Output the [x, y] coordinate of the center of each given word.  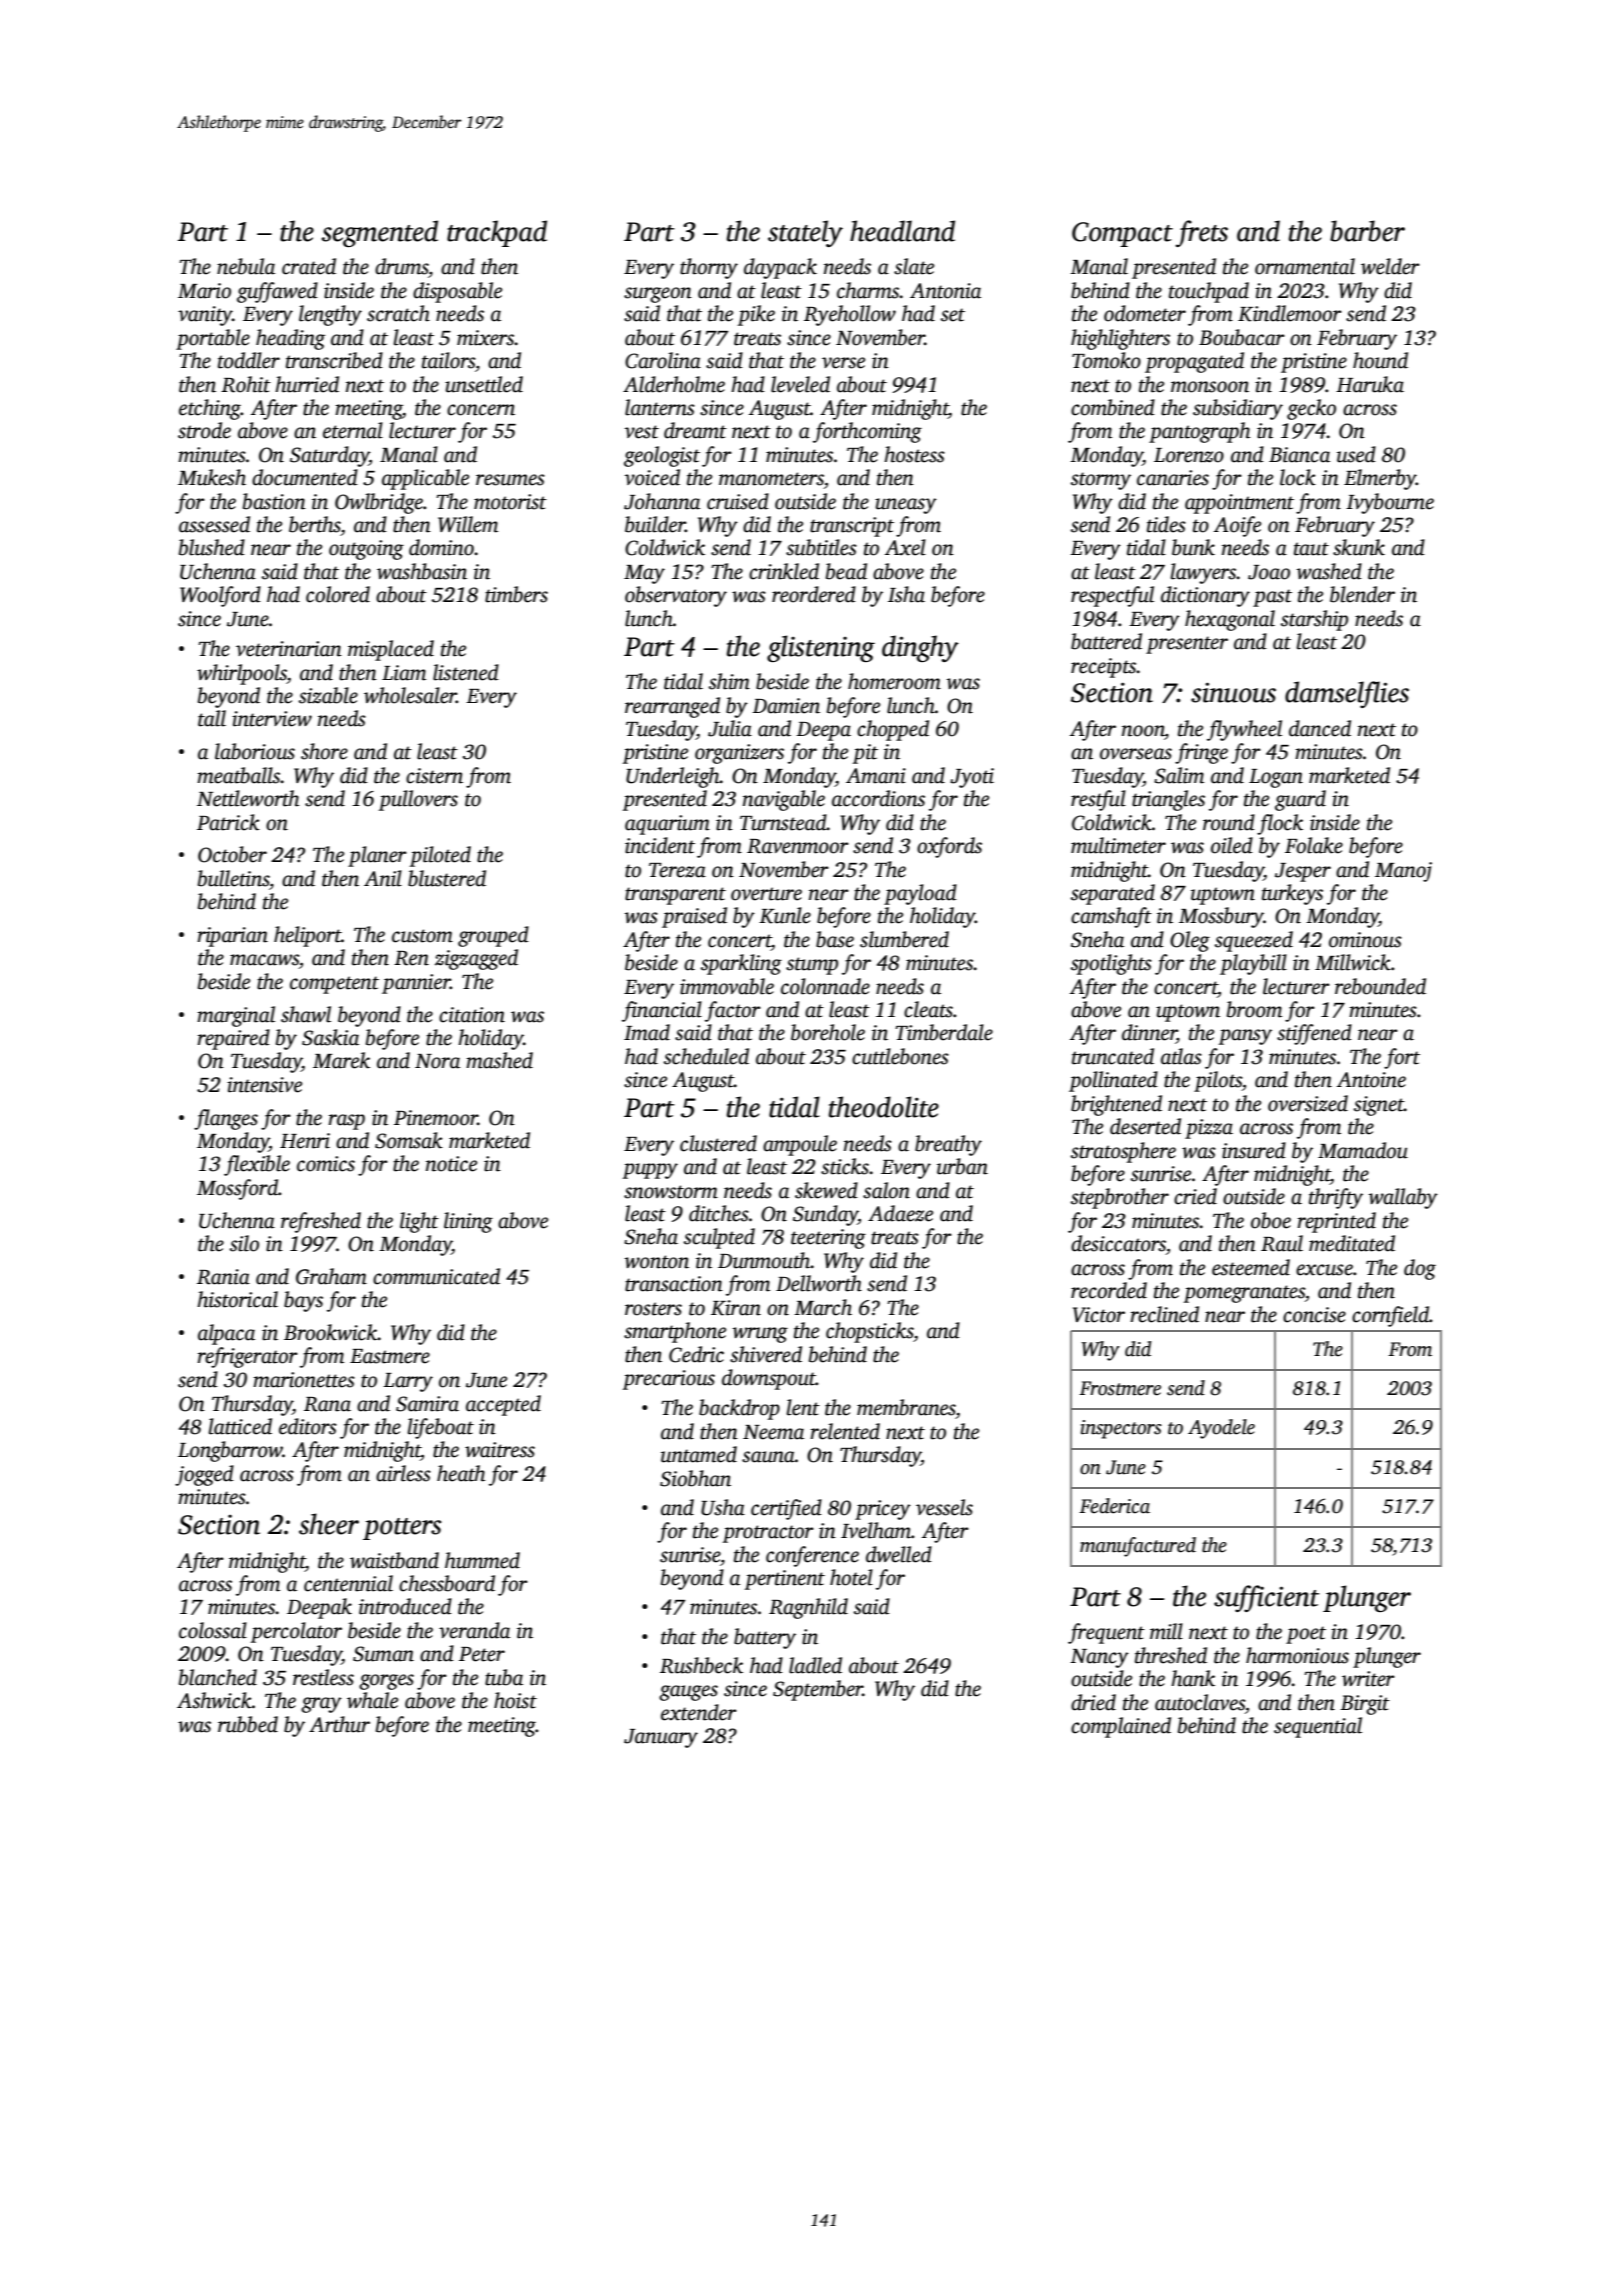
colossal [213, 1630]
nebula [246, 266]
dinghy [920, 648]
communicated [436, 1276]
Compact [1122, 234]
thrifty [1336, 1198]
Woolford [220, 596]
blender [1362, 594]
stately [805, 233]
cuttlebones [900, 1056]
